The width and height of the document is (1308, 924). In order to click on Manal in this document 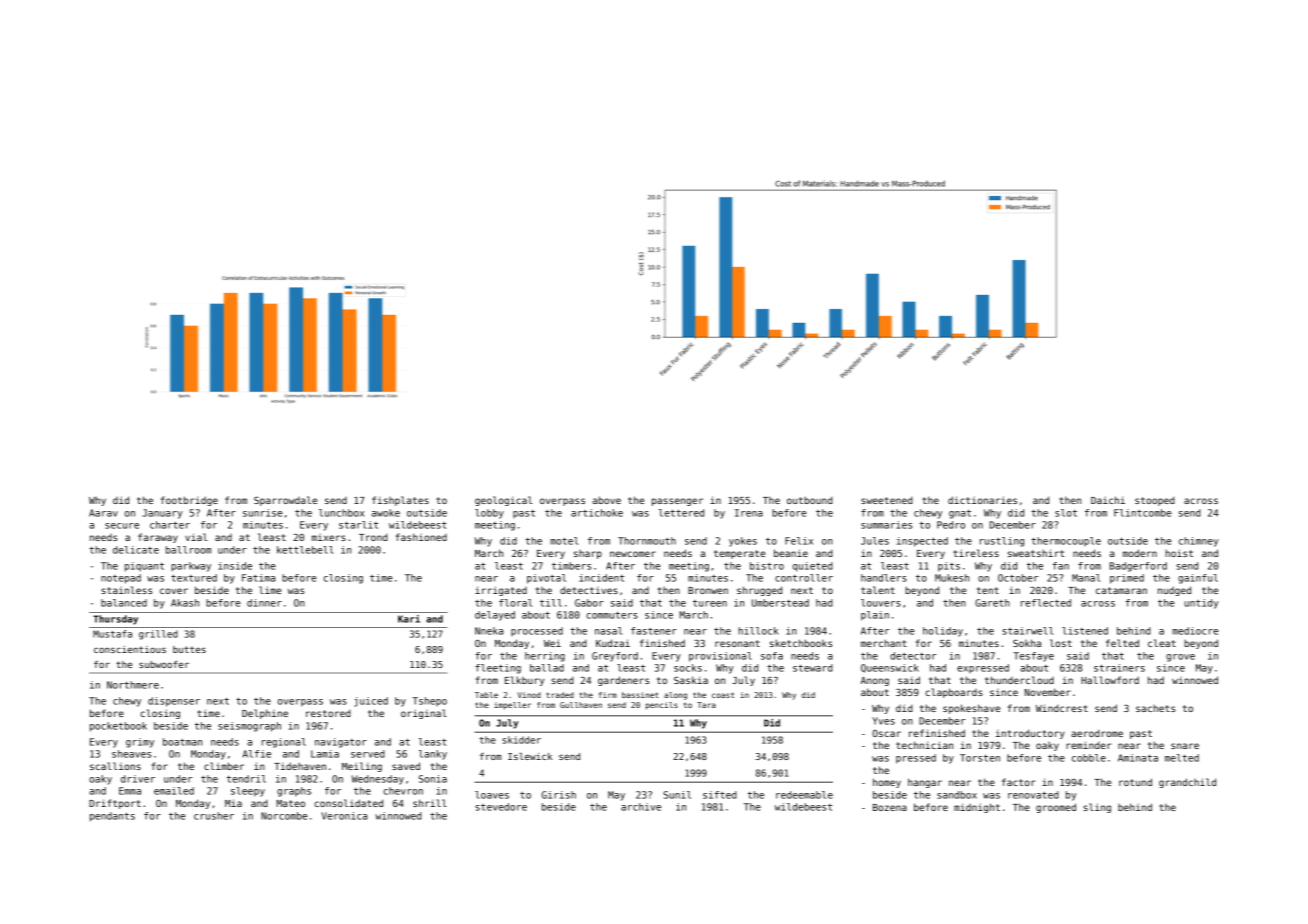, I will do `click(1086, 578)`.
